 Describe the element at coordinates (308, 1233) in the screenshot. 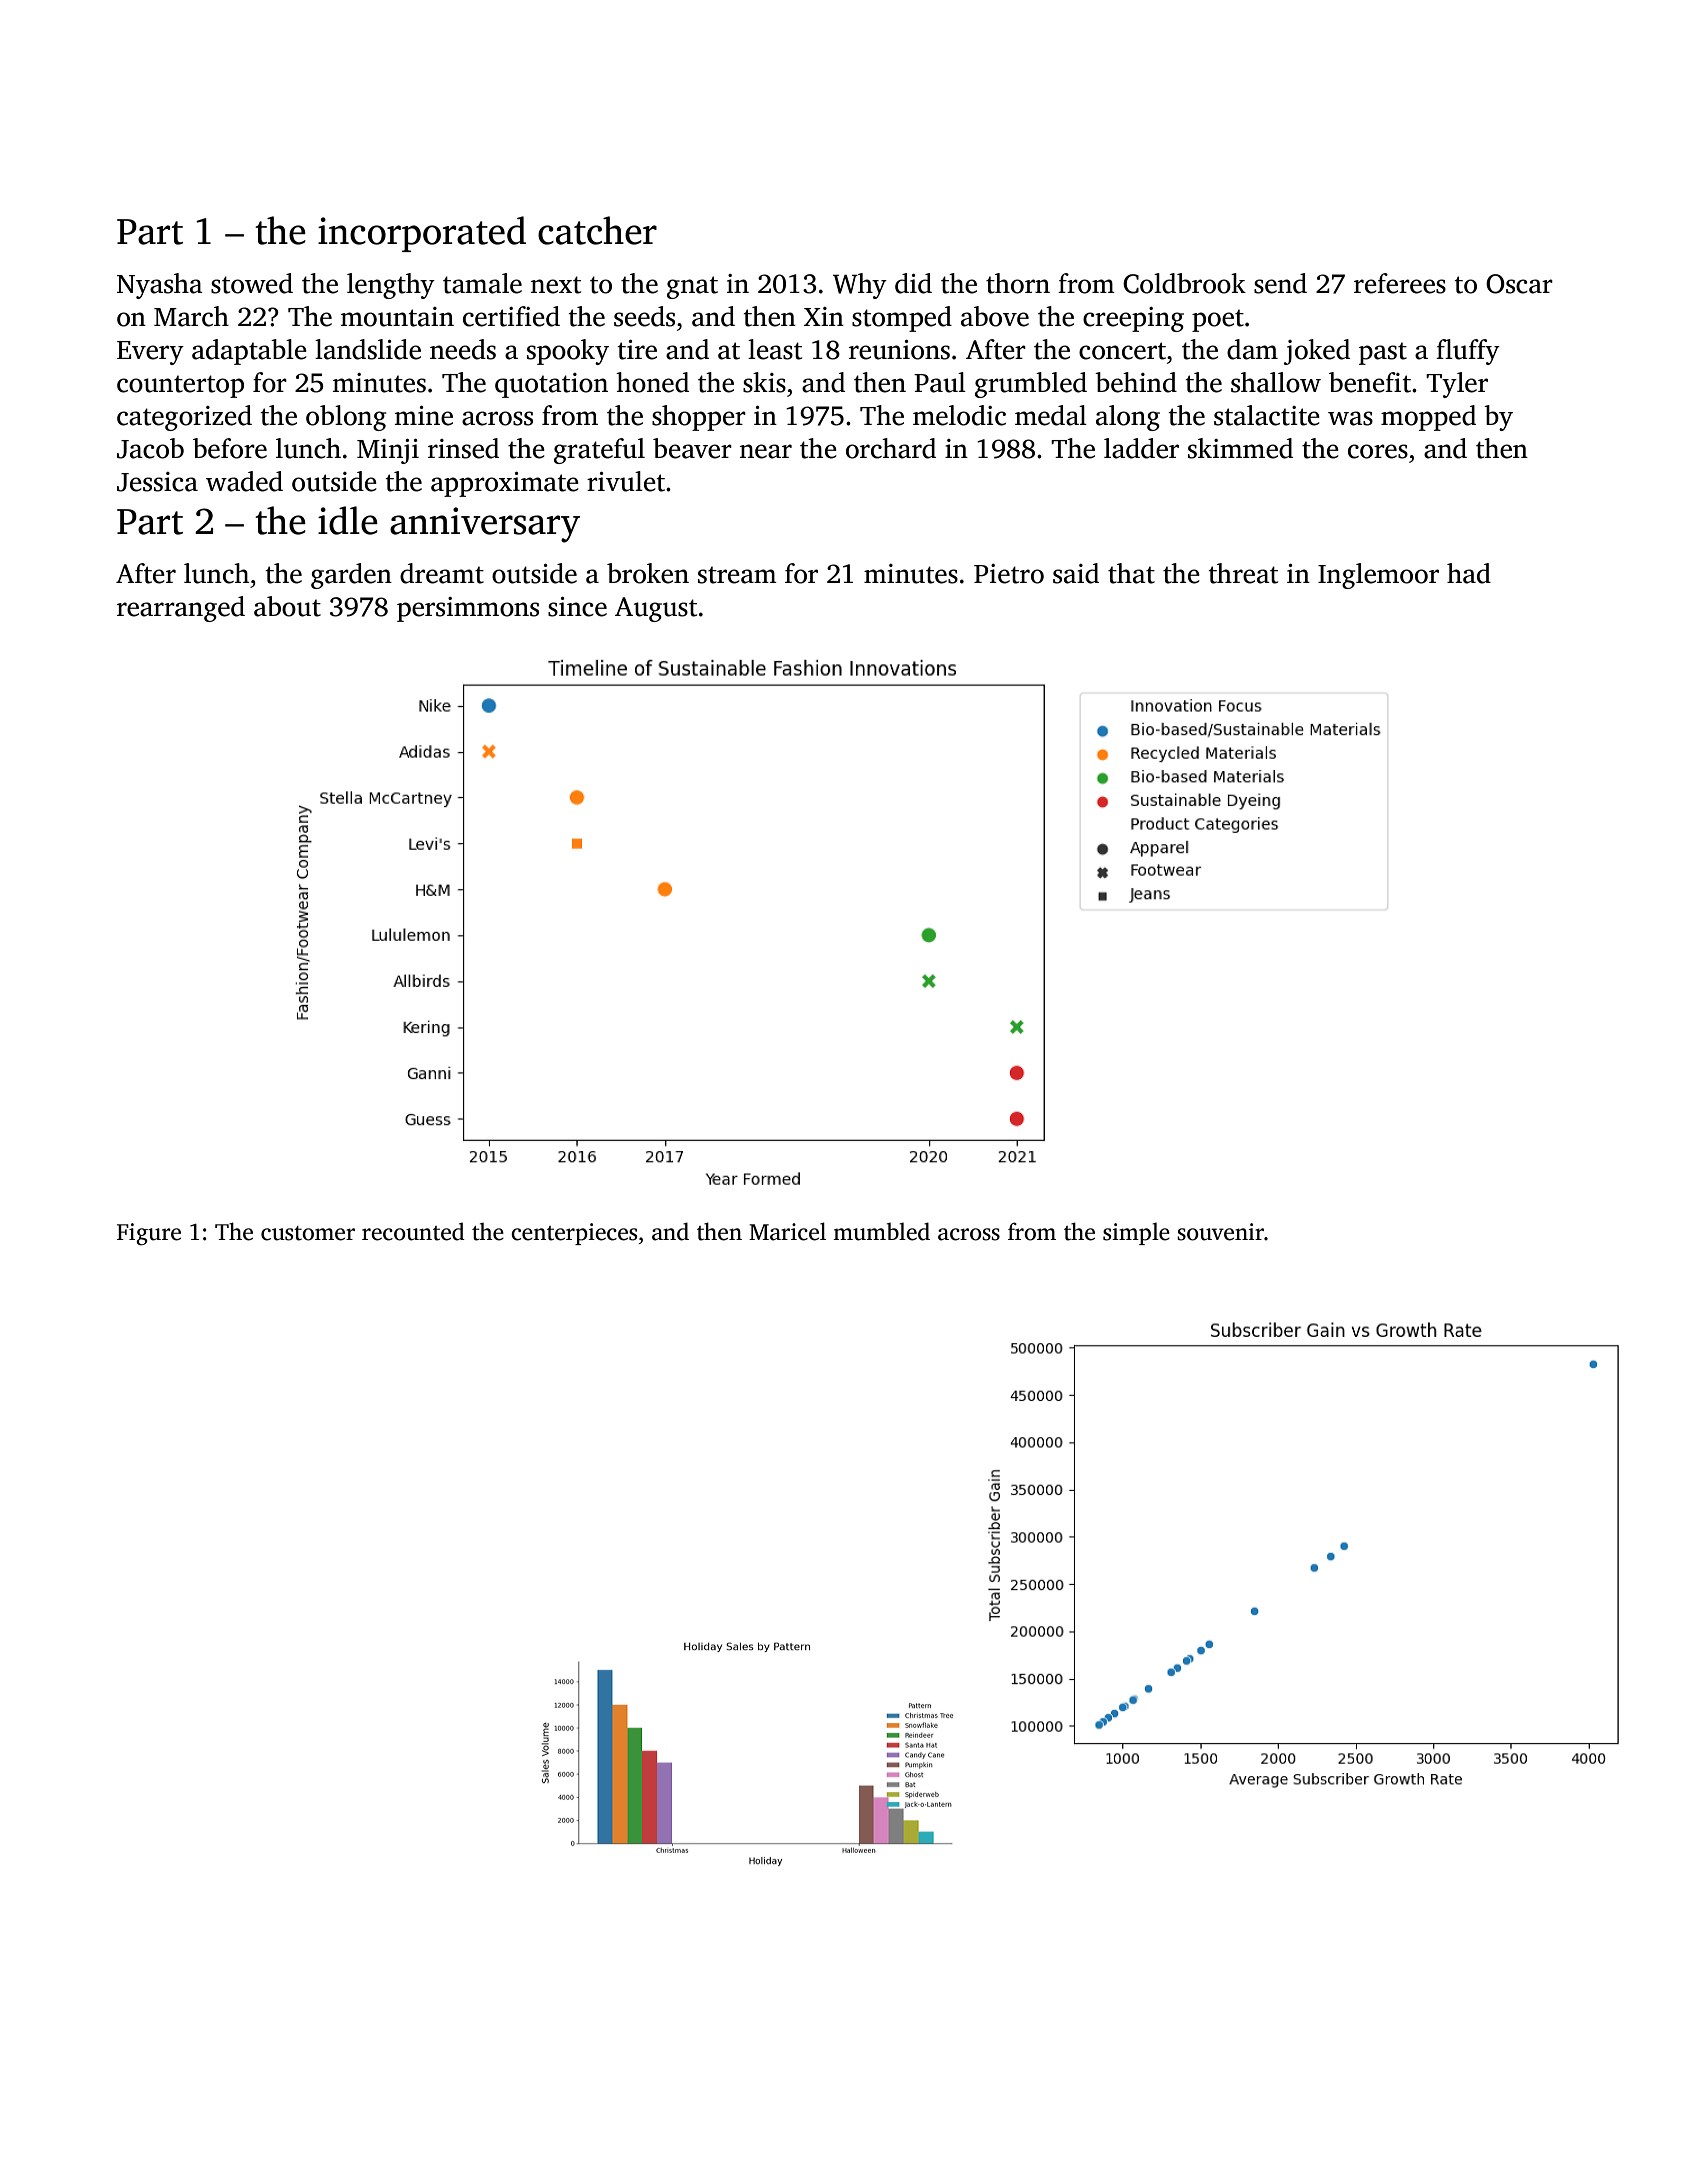

I see `customer` at that location.
